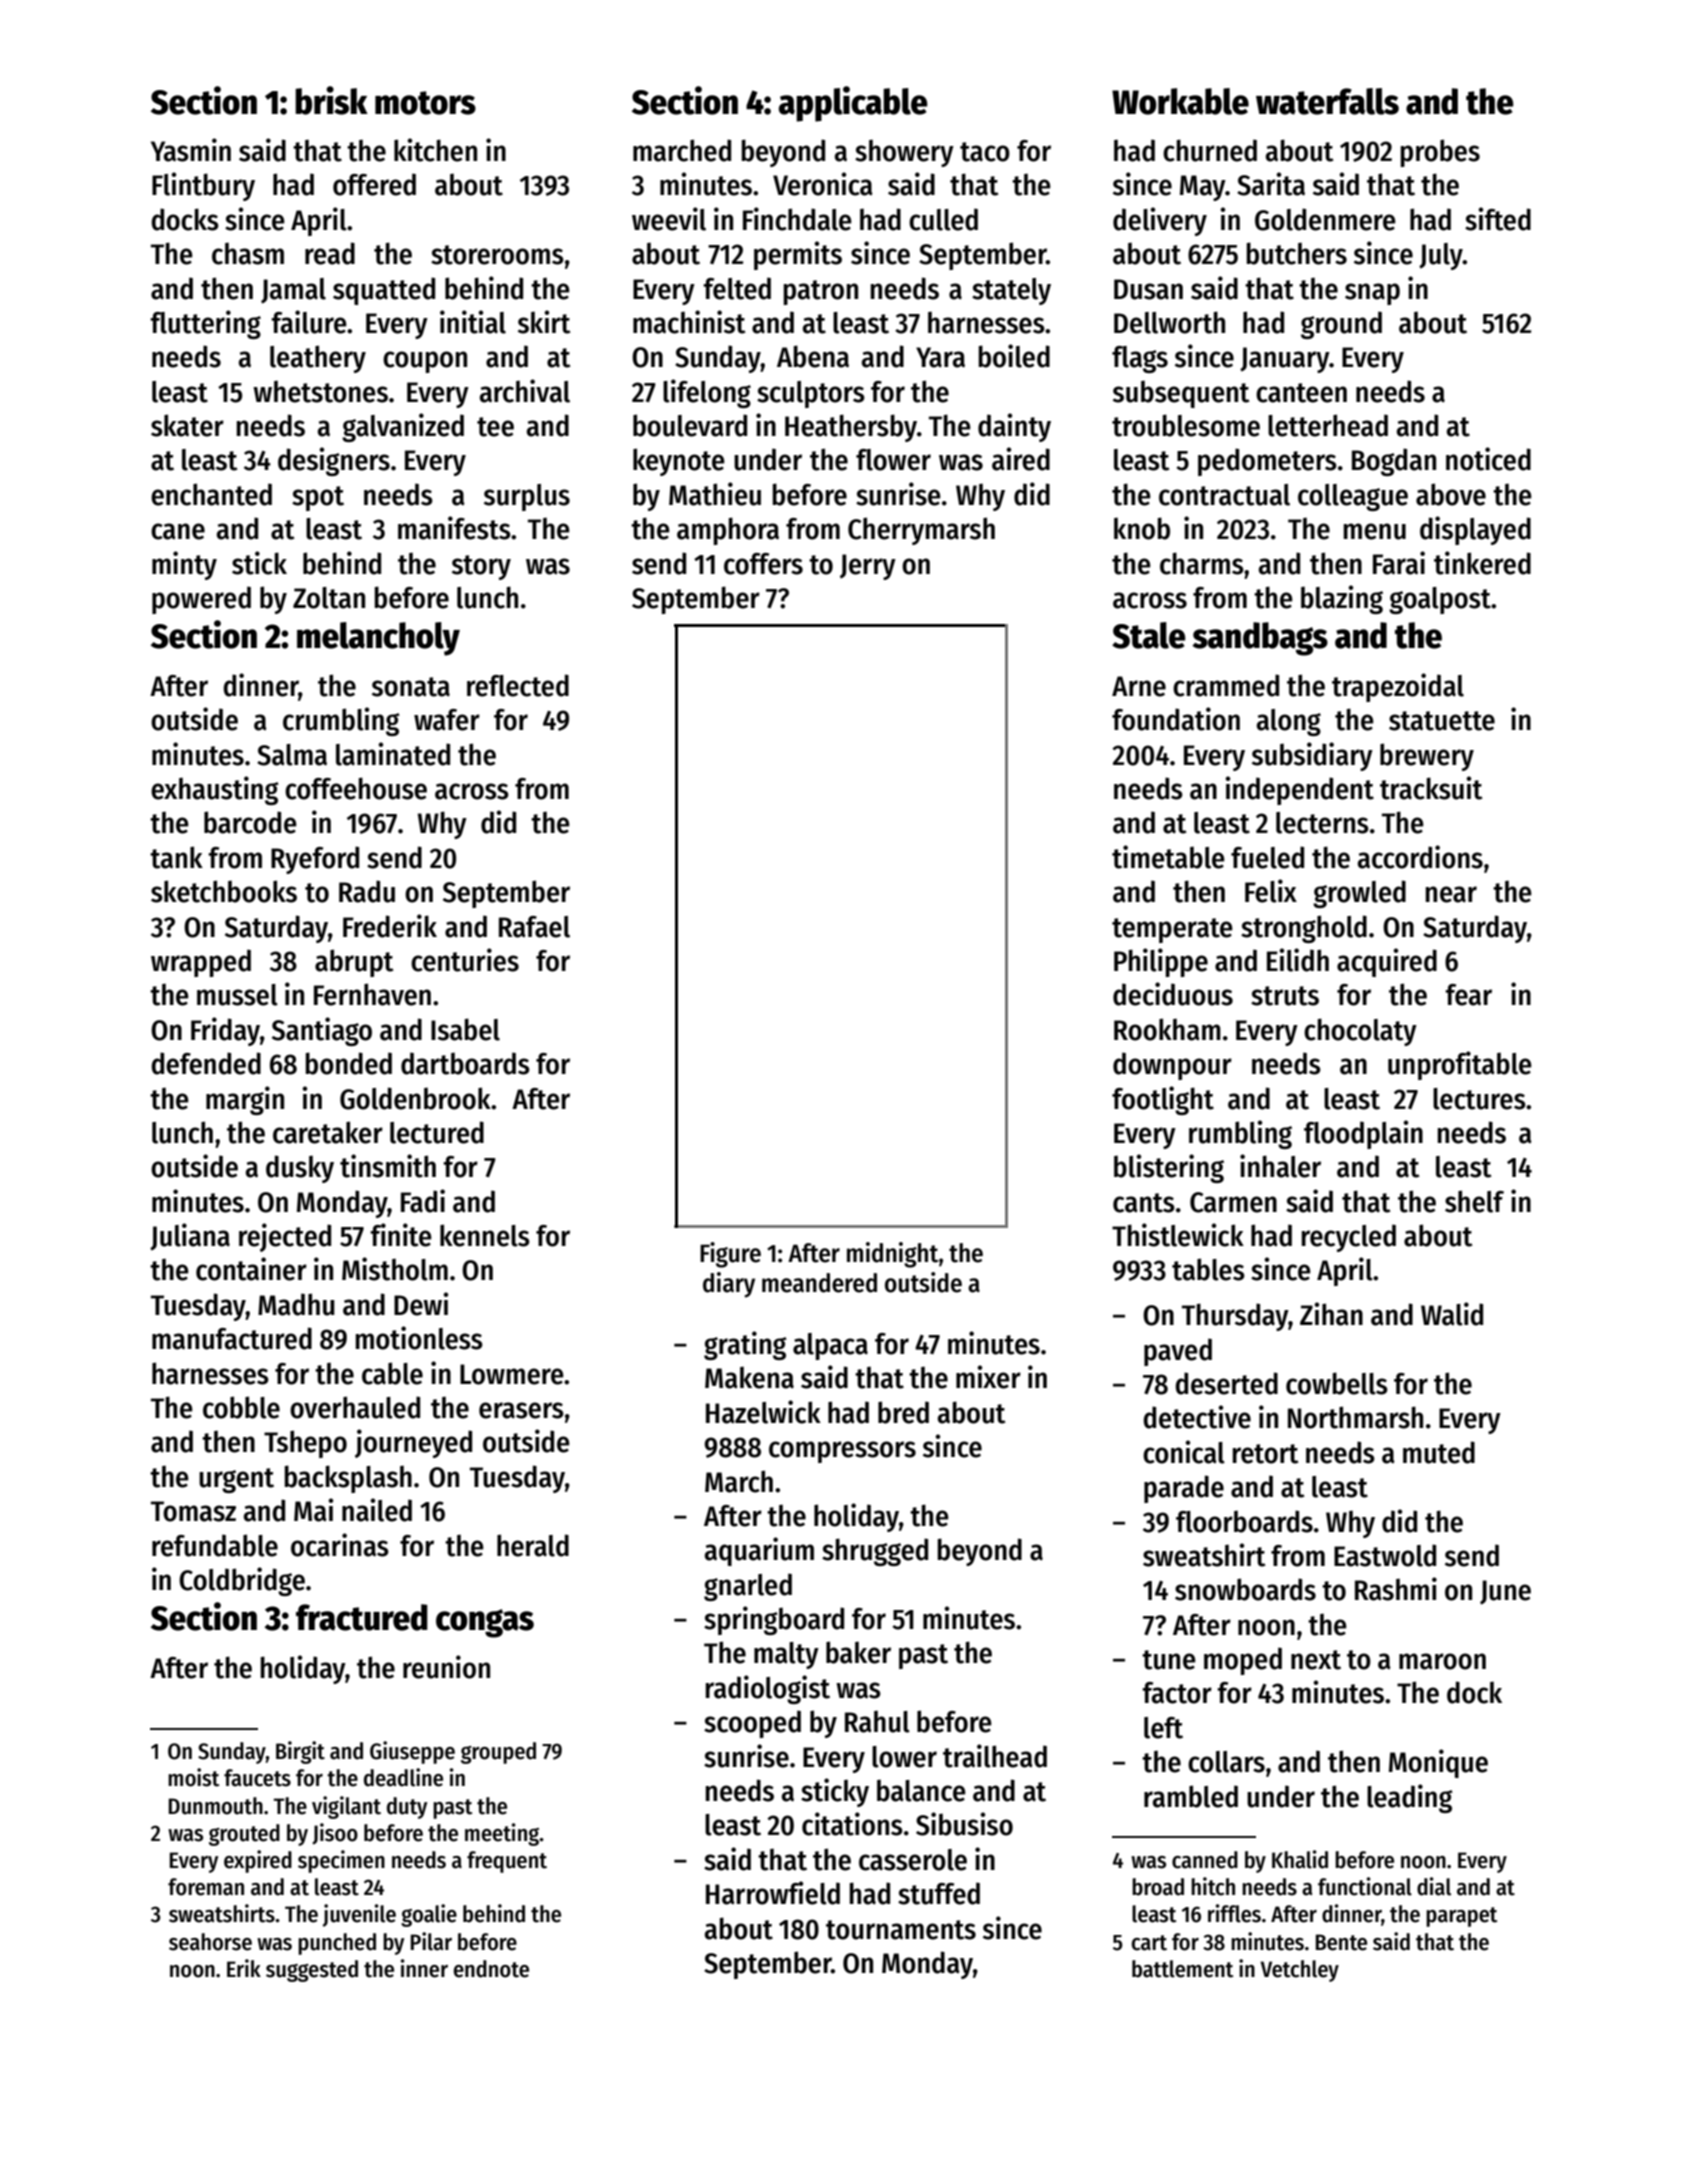 The height and width of the screenshot is (2178, 1683). I want to click on Rafael, so click(534, 927).
